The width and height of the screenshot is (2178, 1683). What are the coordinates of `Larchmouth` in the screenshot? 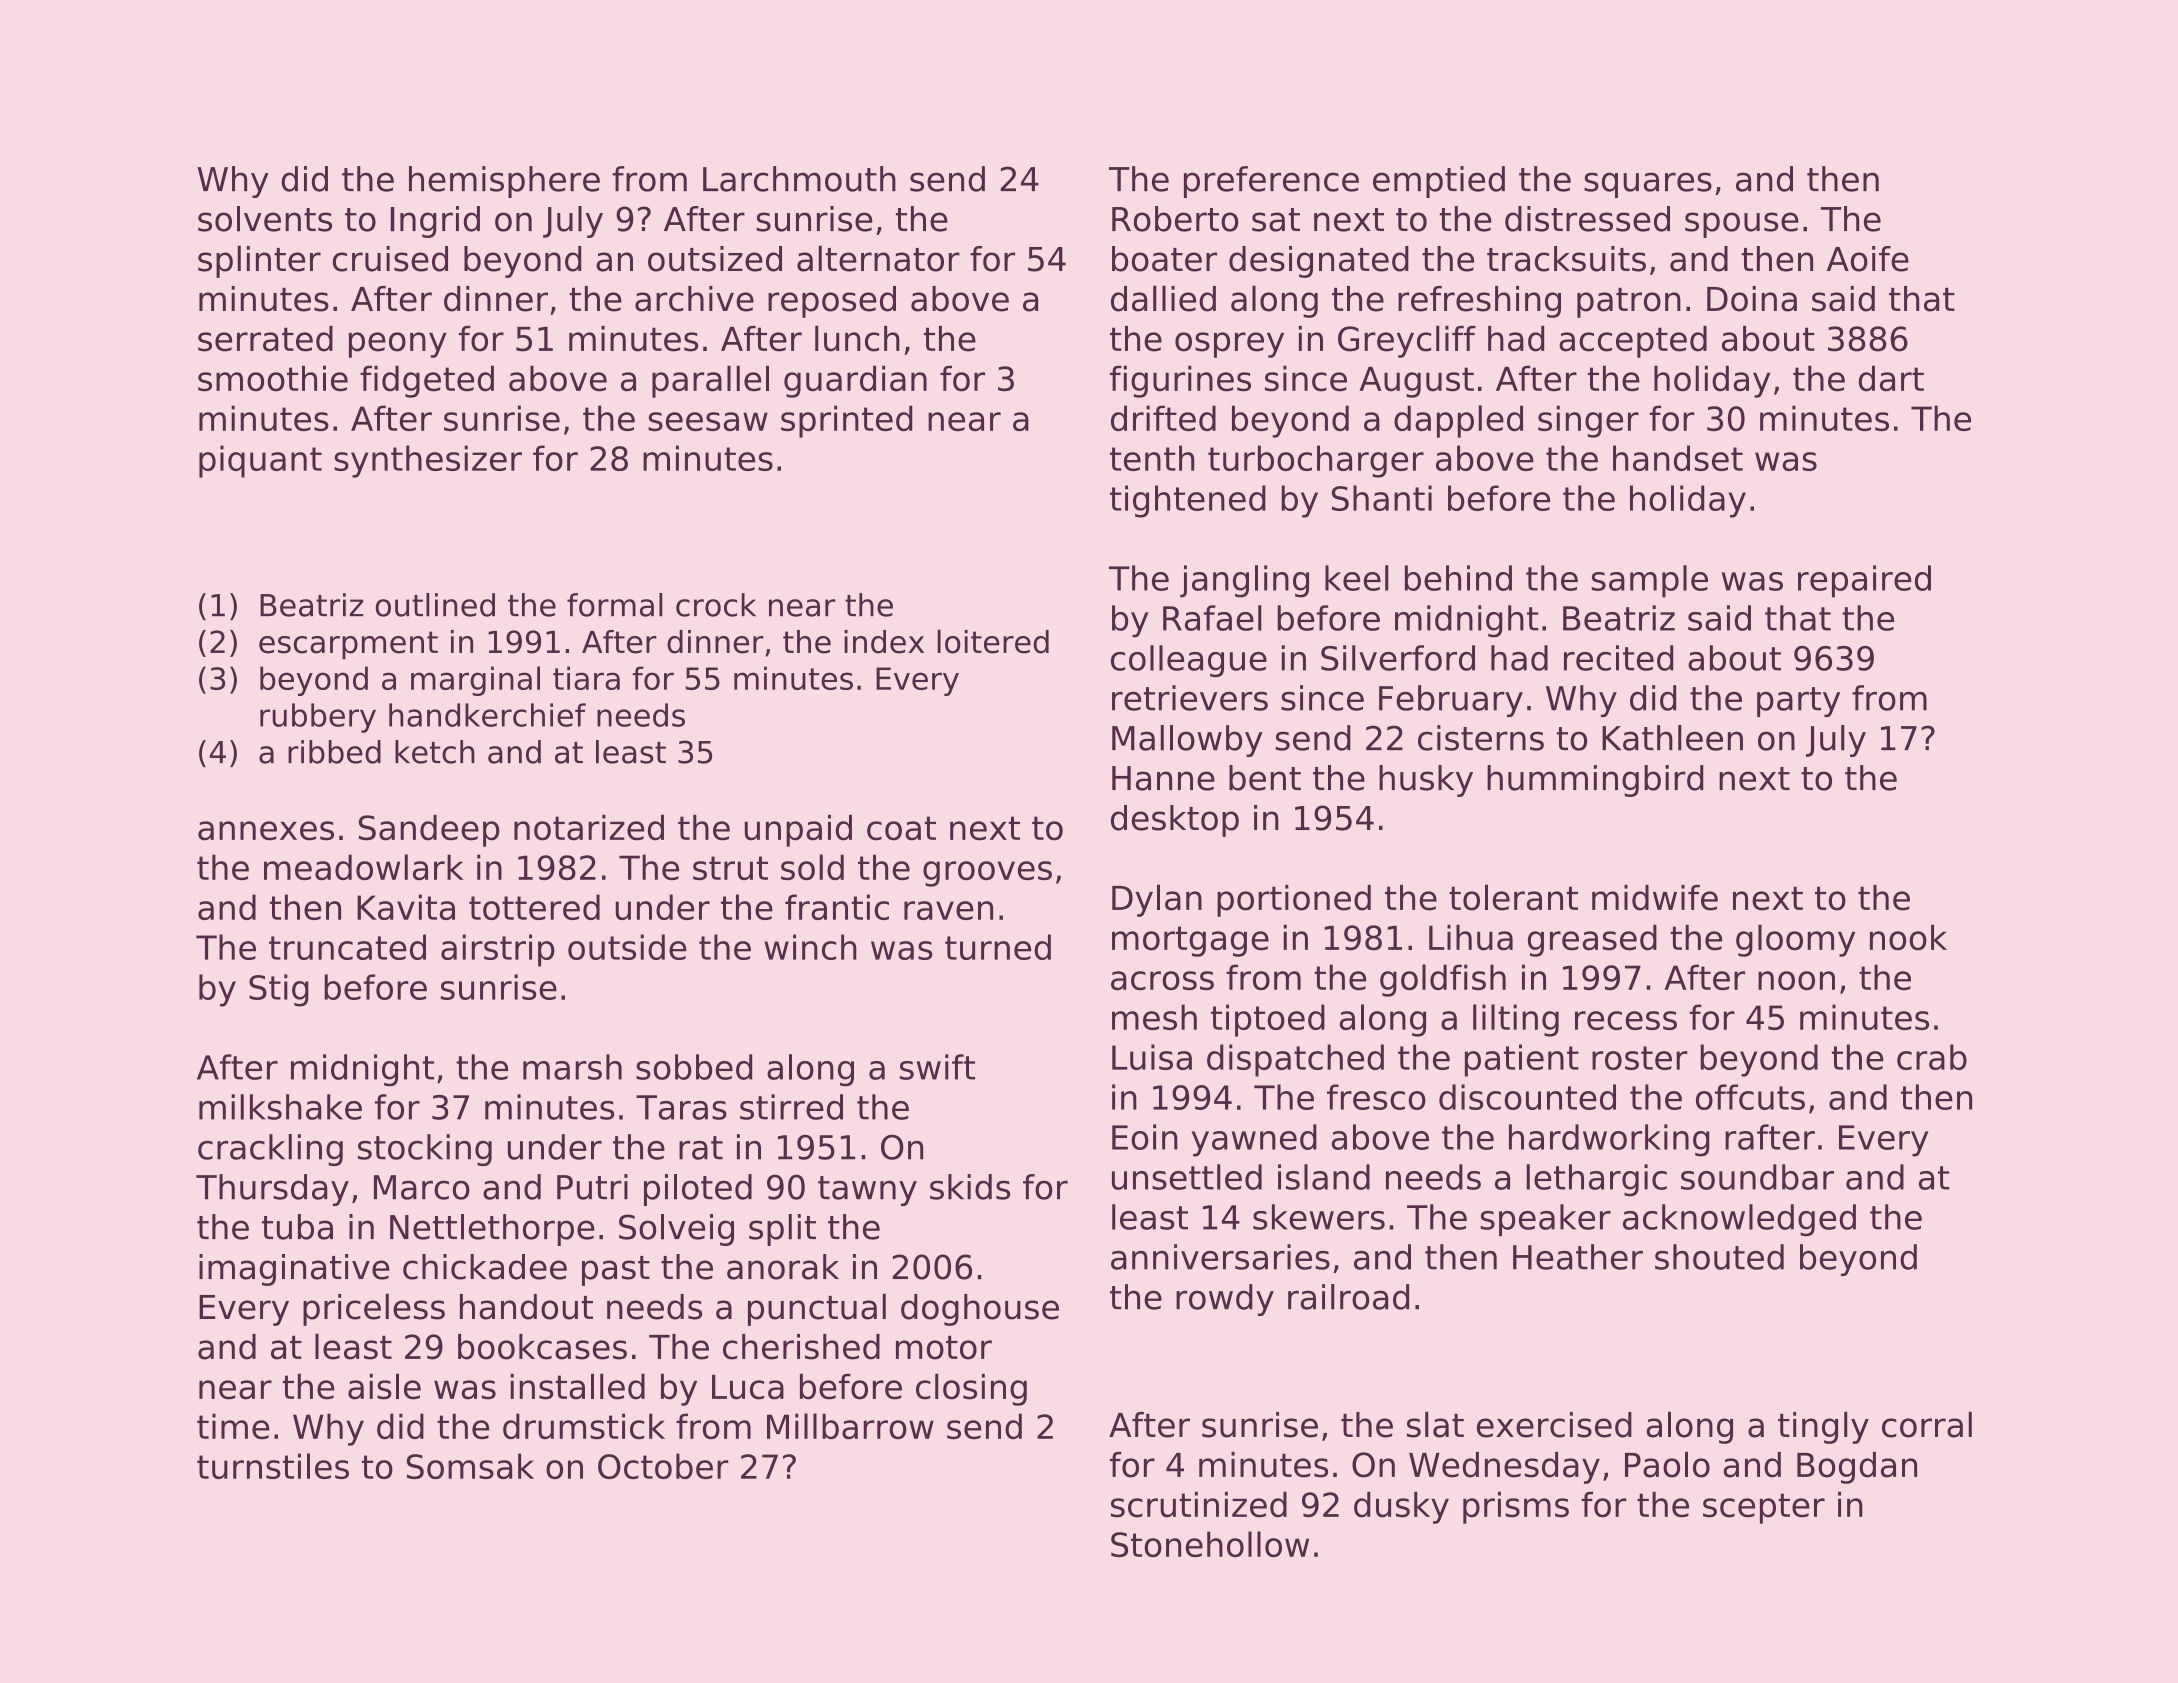 It's located at (799, 179).
